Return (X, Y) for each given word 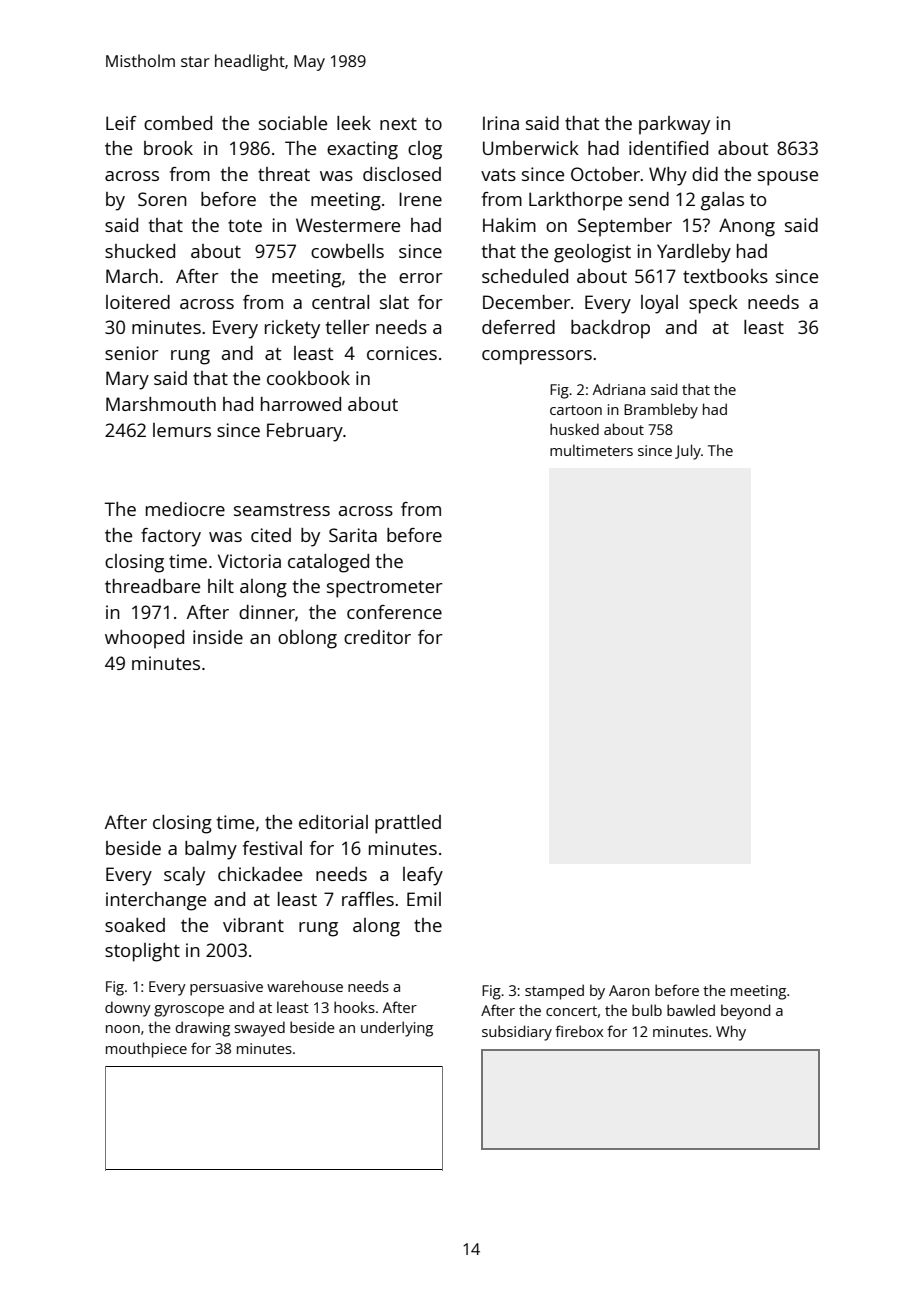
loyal (659, 304)
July (688, 452)
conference (394, 612)
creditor (377, 637)
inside (218, 637)
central (340, 302)
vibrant (253, 925)
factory (171, 537)
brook (168, 148)
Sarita (353, 535)
